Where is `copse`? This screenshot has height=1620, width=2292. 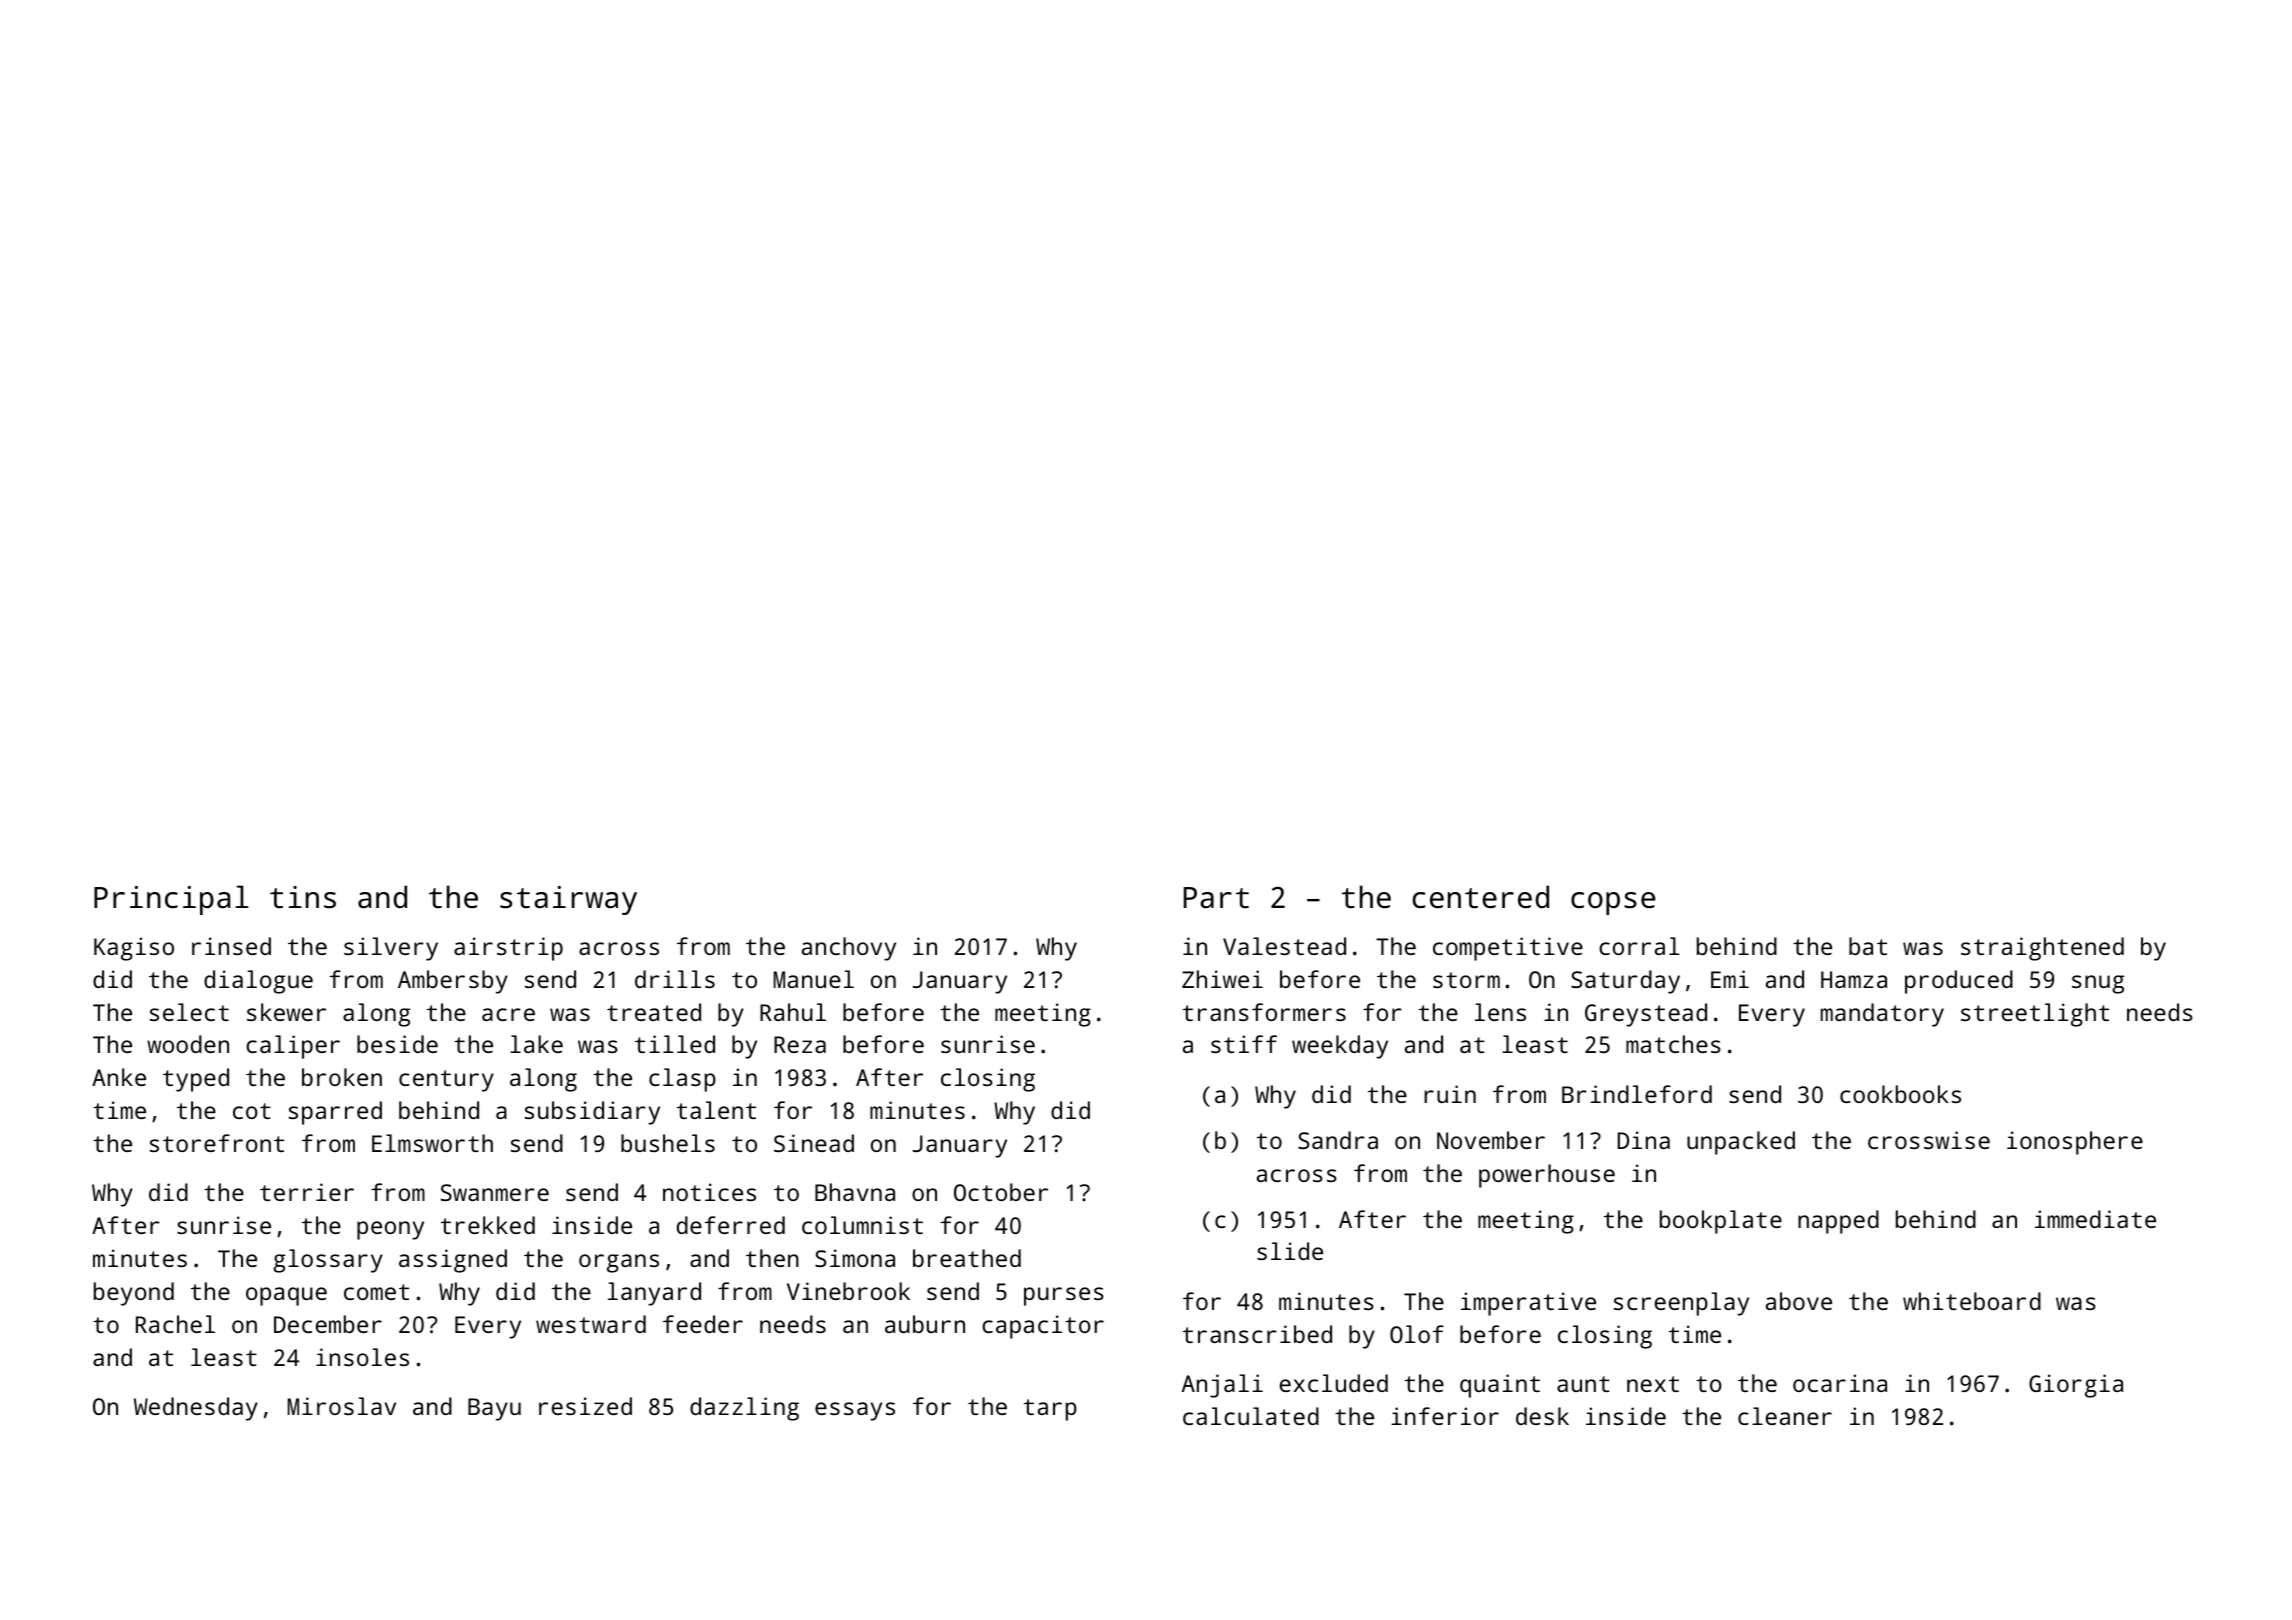
copse is located at coordinates (1613, 903).
